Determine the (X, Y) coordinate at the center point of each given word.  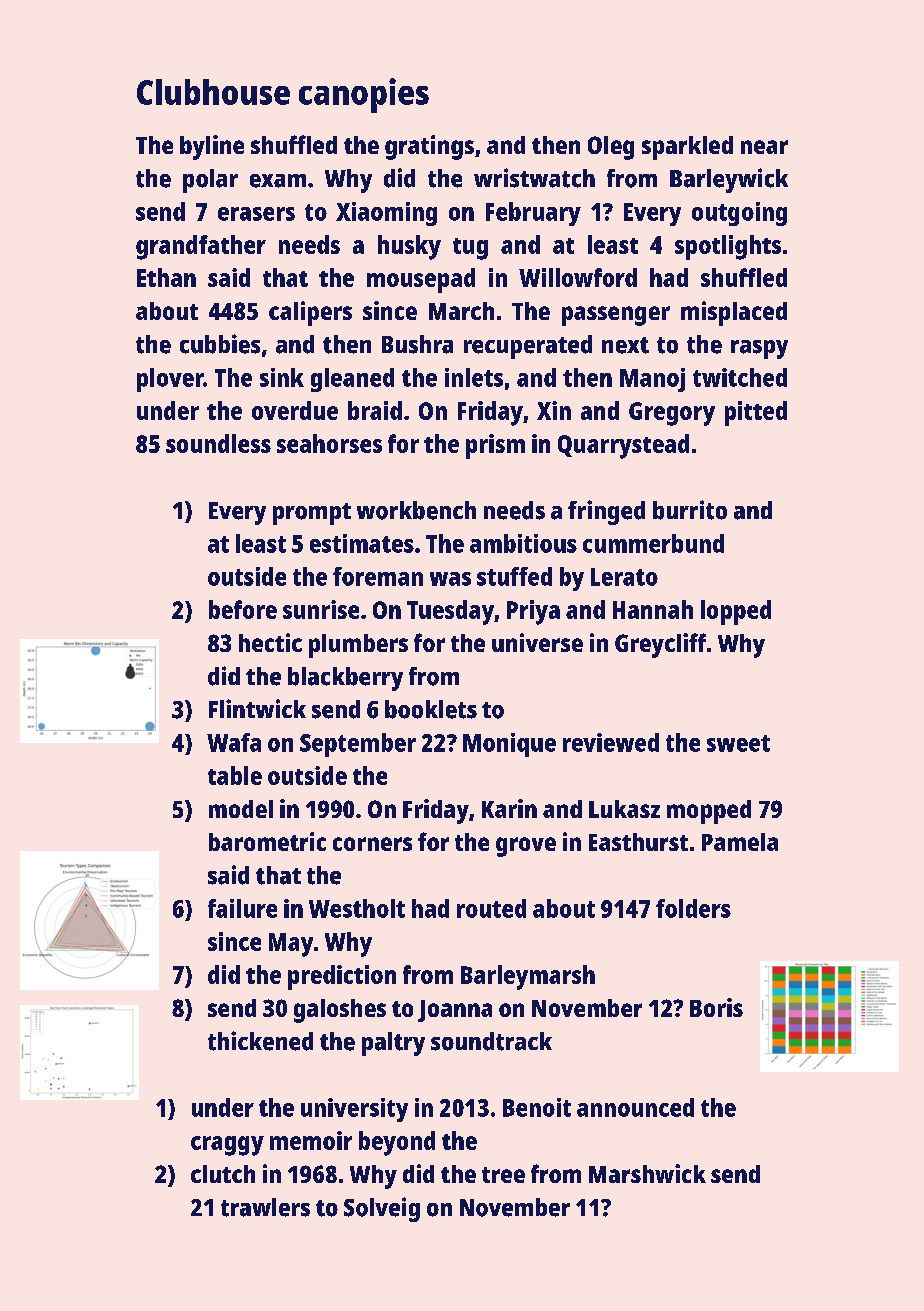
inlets (474, 377)
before (243, 609)
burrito (690, 510)
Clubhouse (213, 92)
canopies (364, 95)
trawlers (265, 1207)
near (764, 147)
